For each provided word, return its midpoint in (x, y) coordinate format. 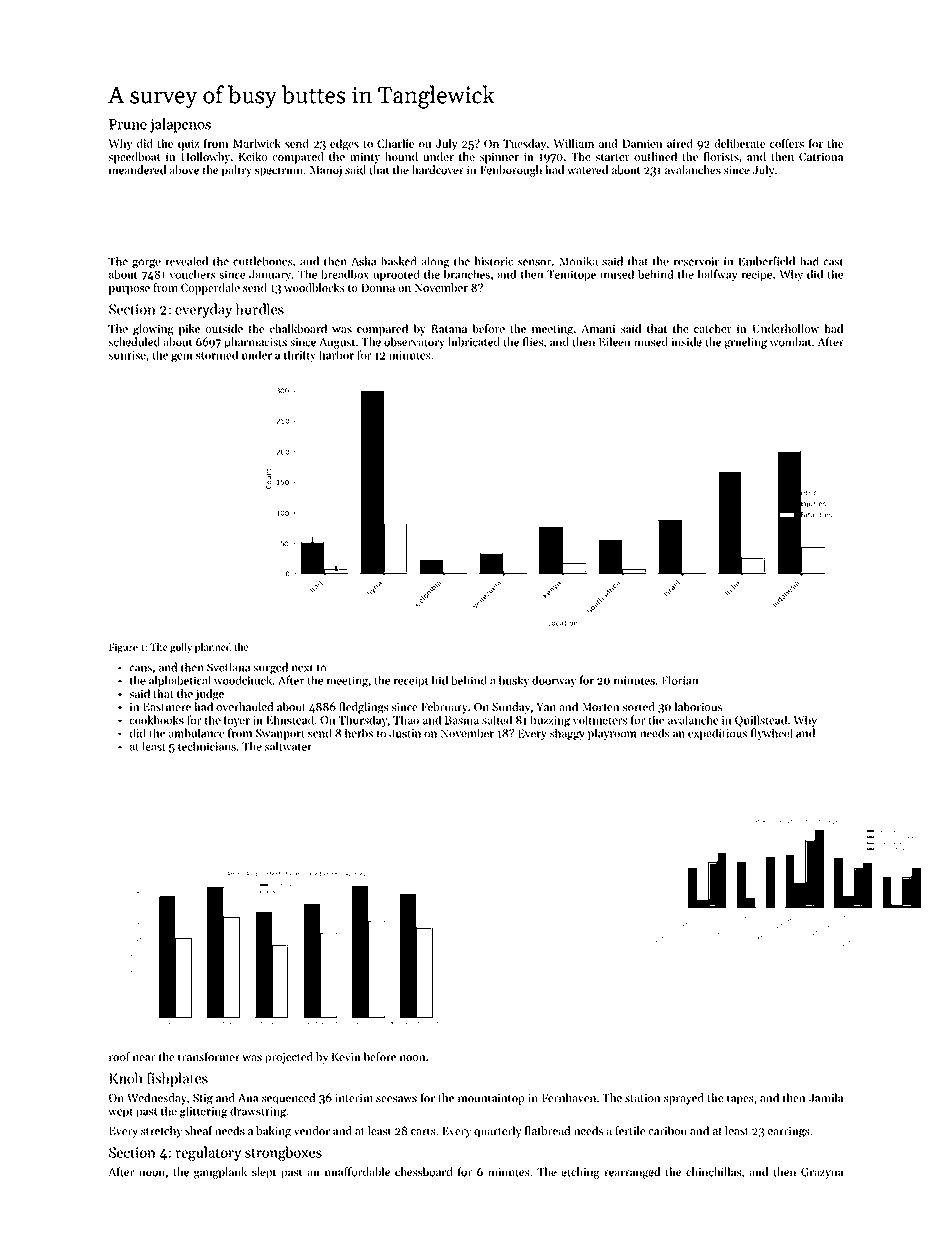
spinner (499, 158)
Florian (680, 680)
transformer (209, 1056)
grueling (745, 343)
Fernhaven (569, 1097)
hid (440, 680)
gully (181, 648)
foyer (237, 721)
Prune (128, 124)
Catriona (821, 156)
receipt (411, 681)
